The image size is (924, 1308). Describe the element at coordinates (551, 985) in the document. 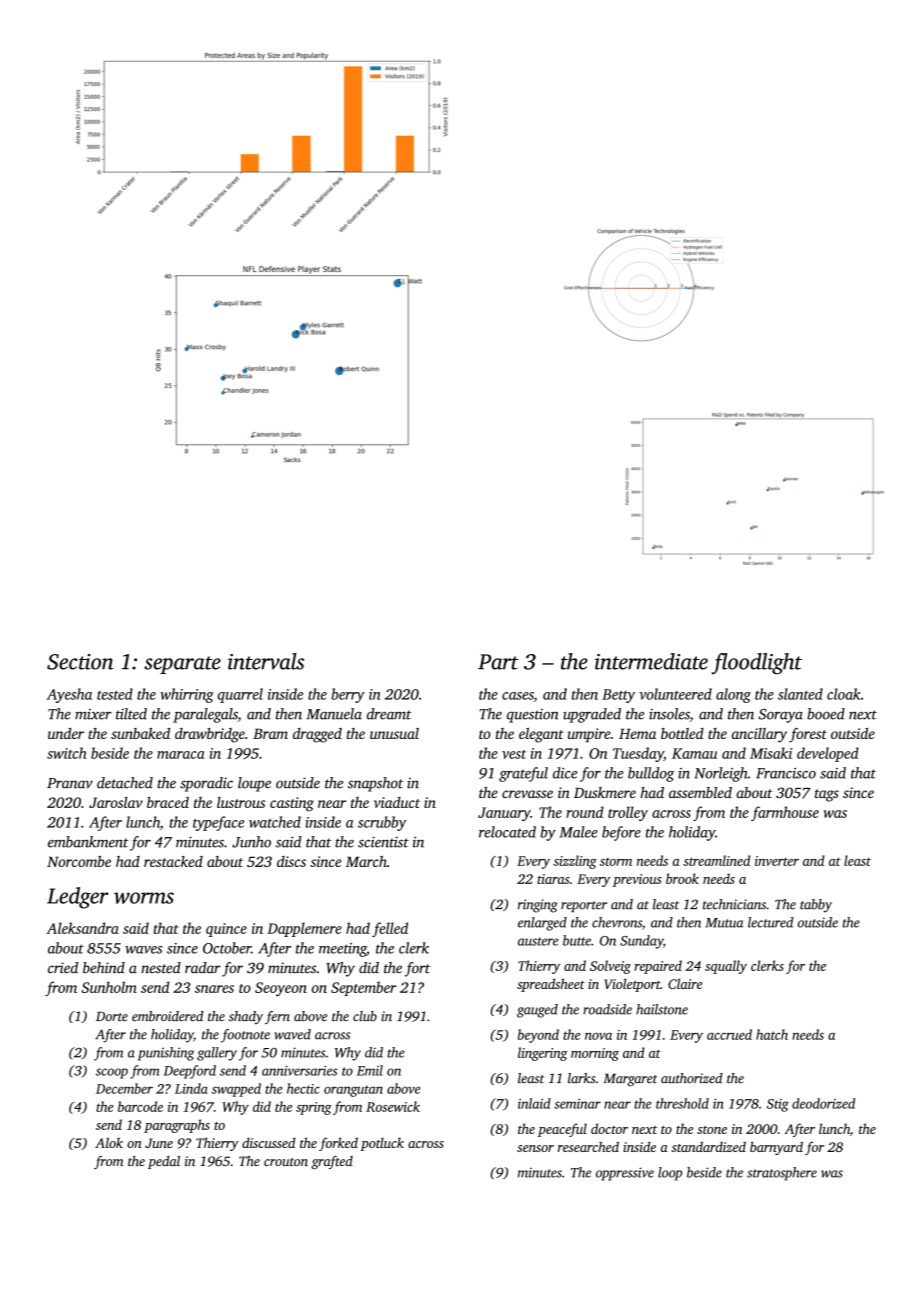

I see `spreadsheet` at that location.
